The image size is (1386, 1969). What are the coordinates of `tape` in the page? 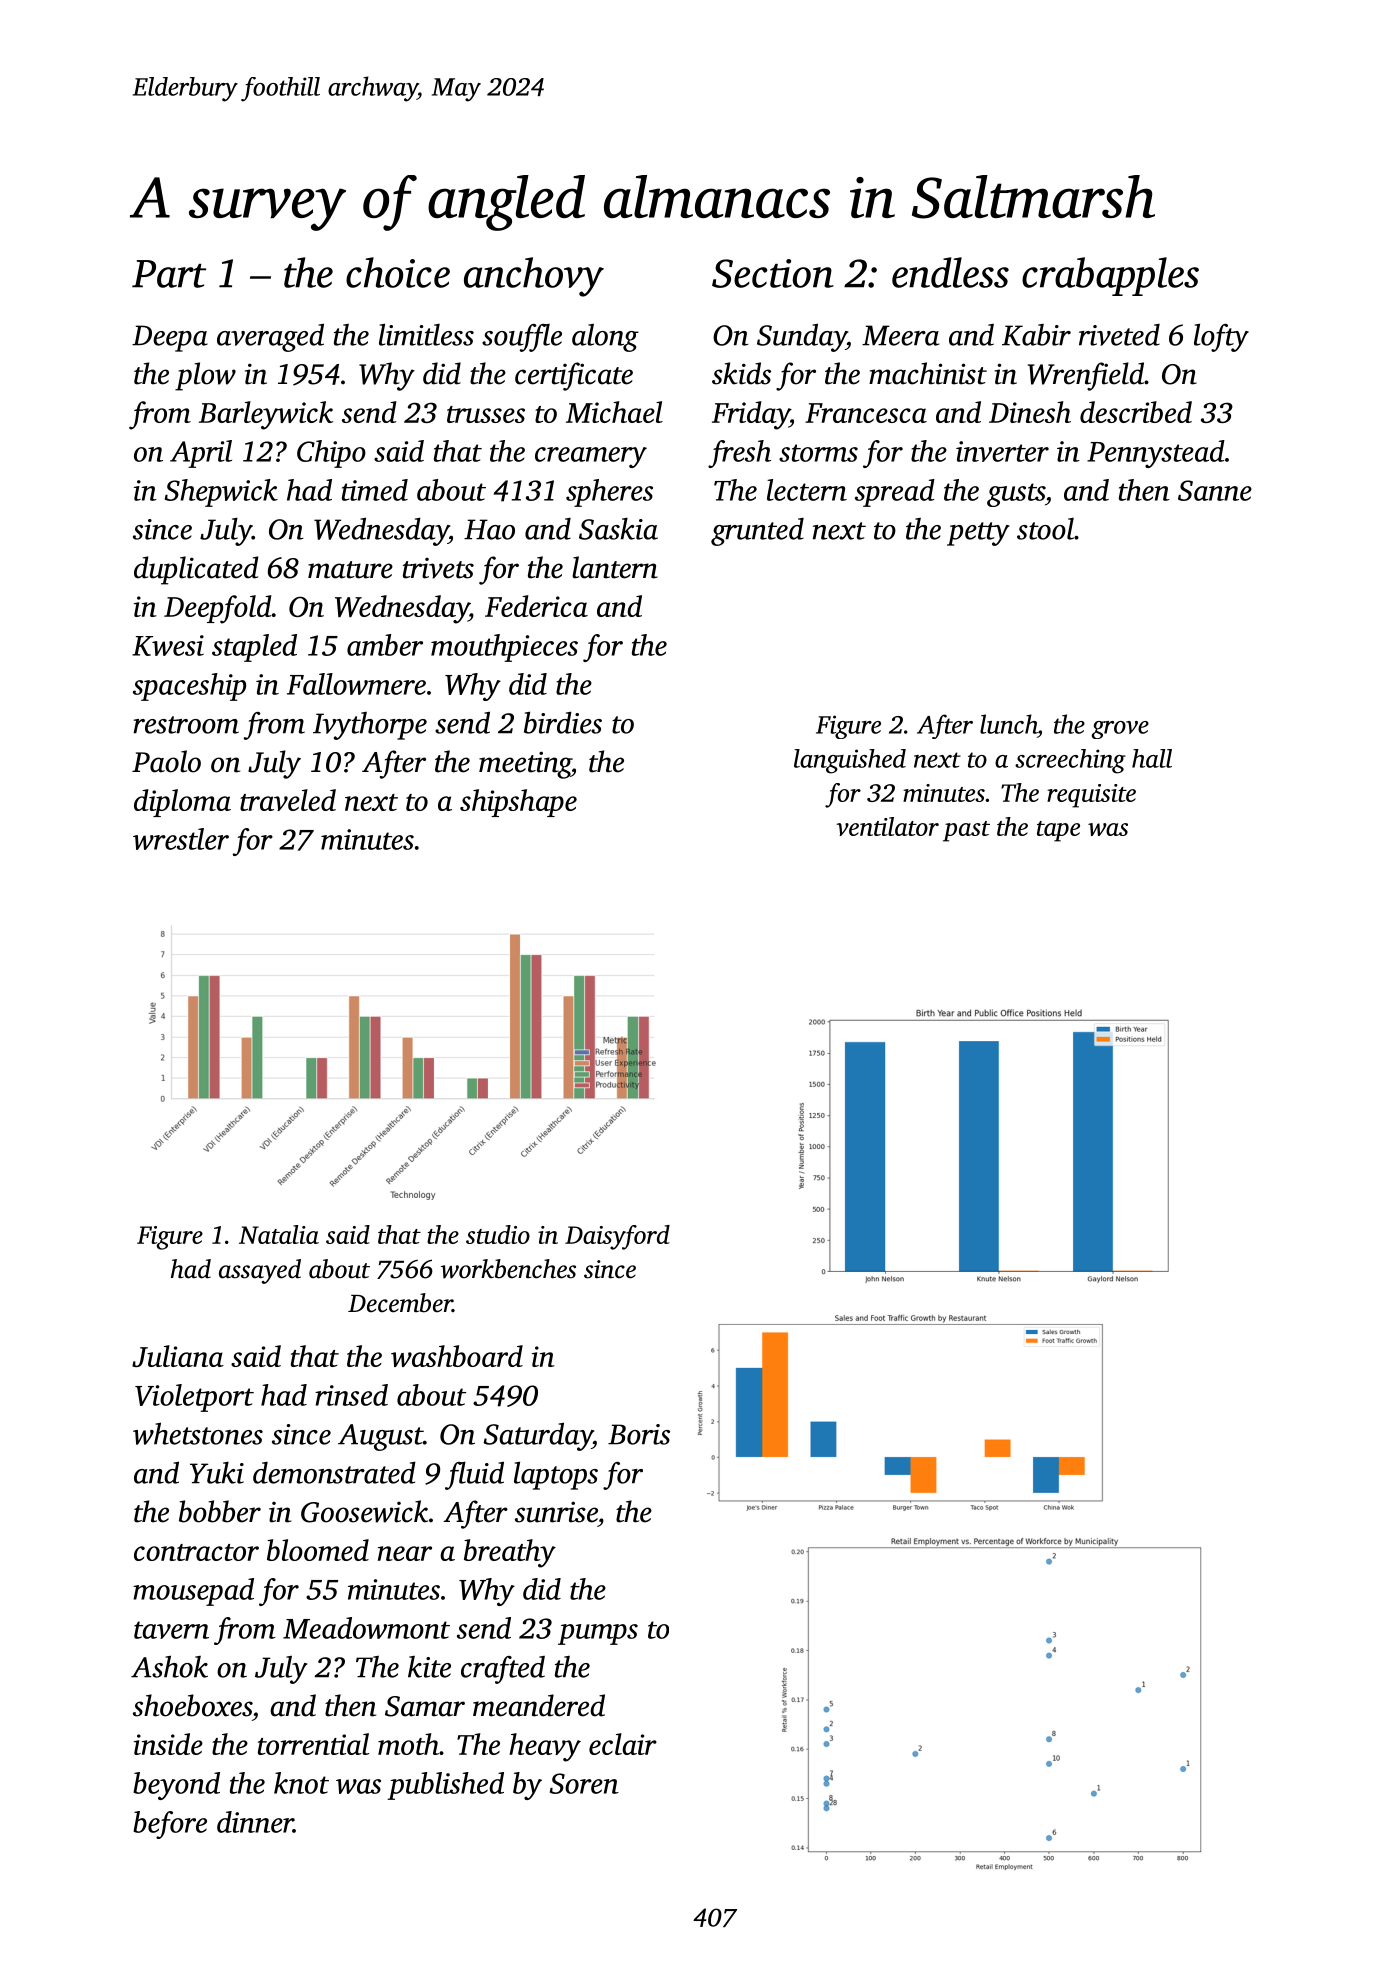 It's located at (1058, 831).
